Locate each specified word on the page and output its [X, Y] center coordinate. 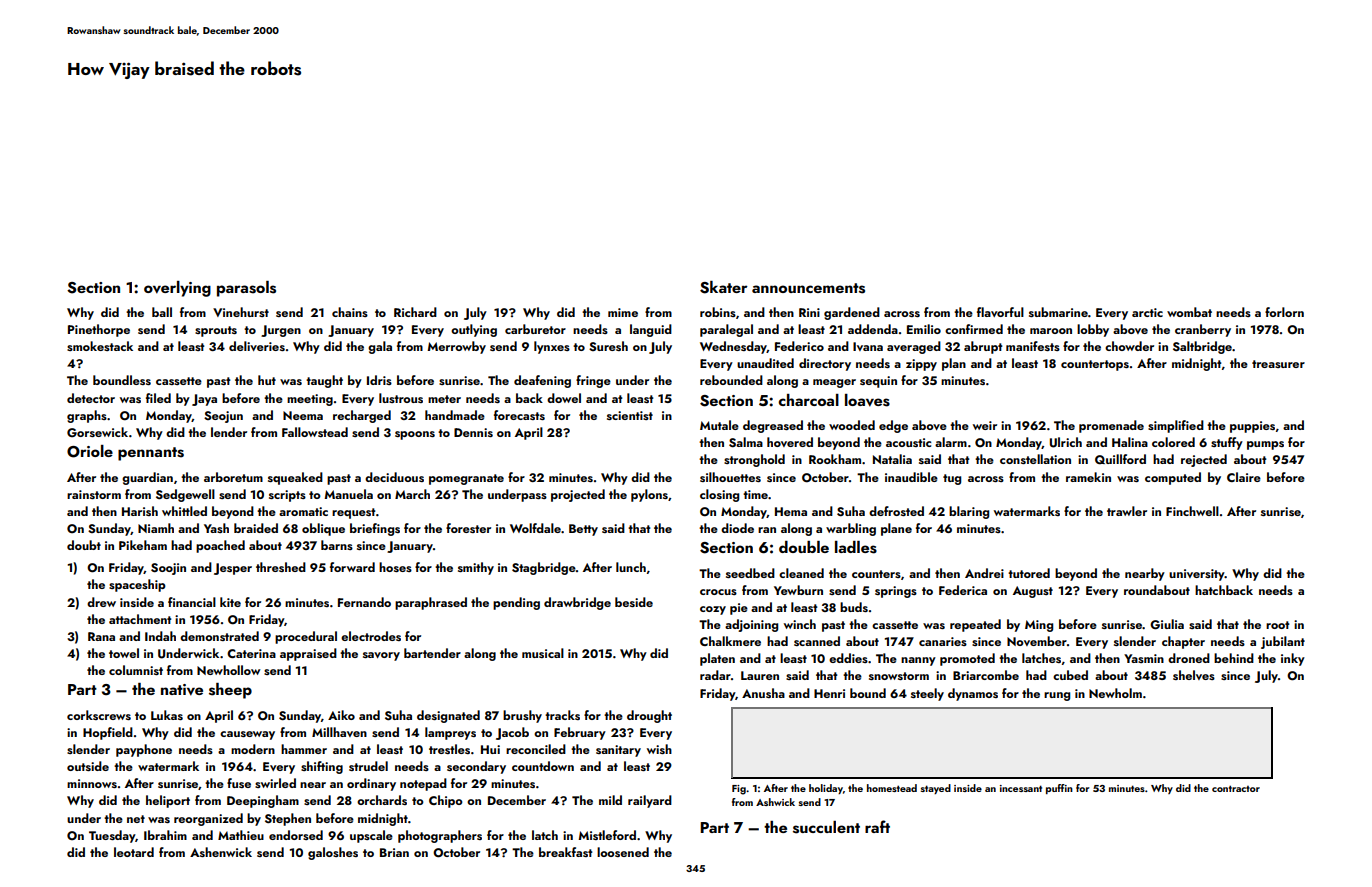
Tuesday [112, 836]
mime [623, 312]
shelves [1194, 675]
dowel [564, 398]
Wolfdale [535, 528]
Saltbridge [1202, 347]
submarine [1058, 312]
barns [337, 545]
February [580, 733]
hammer [304, 749]
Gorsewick [97, 432]
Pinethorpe [99, 330]
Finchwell [1192, 511]
